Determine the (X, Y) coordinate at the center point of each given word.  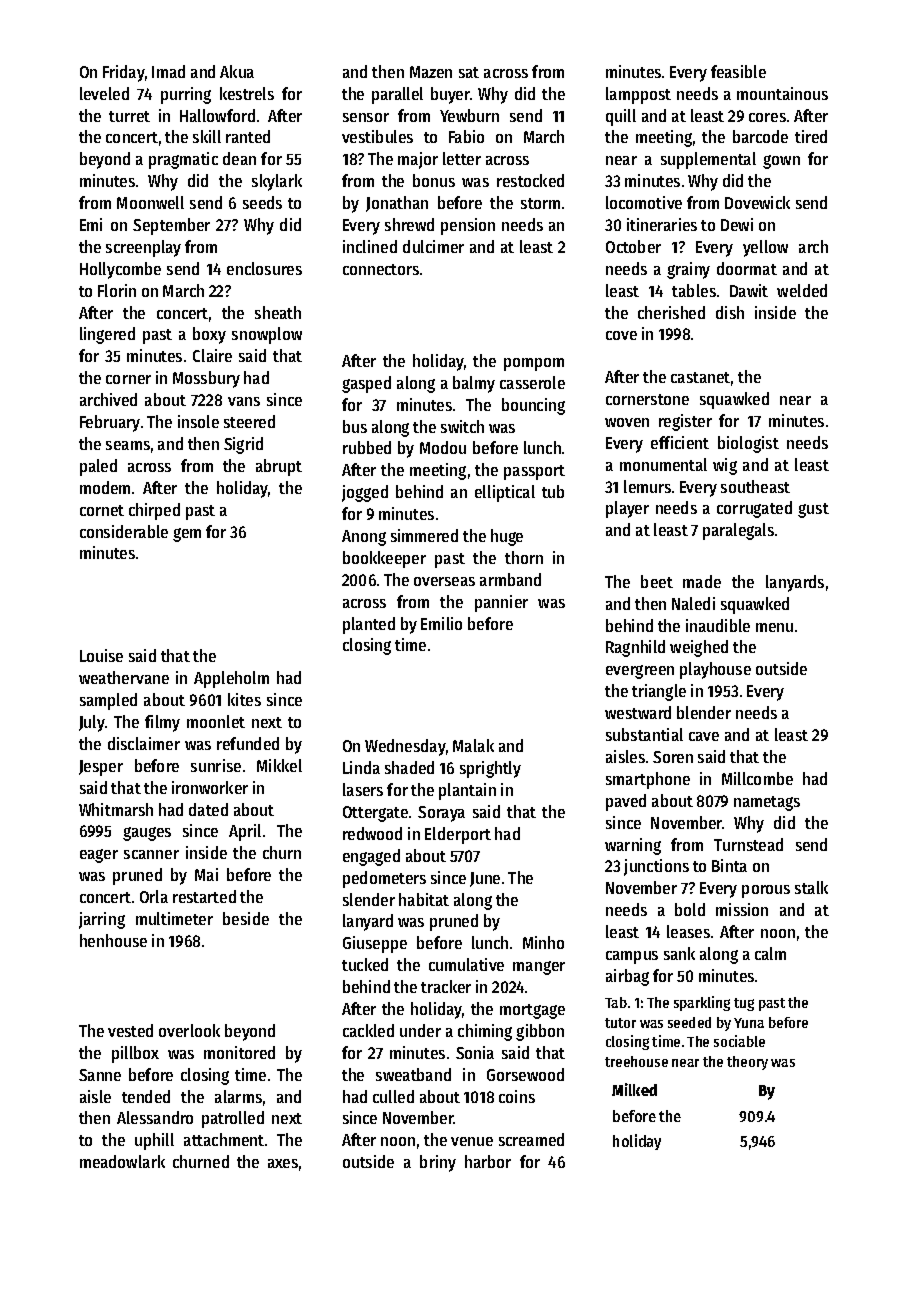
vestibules (377, 136)
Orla (154, 896)
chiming (485, 1032)
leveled (104, 93)
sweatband (413, 1074)
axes (283, 1163)
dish (730, 312)
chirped (154, 511)
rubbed (367, 447)
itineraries (662, 224)
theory (747, 1063)
